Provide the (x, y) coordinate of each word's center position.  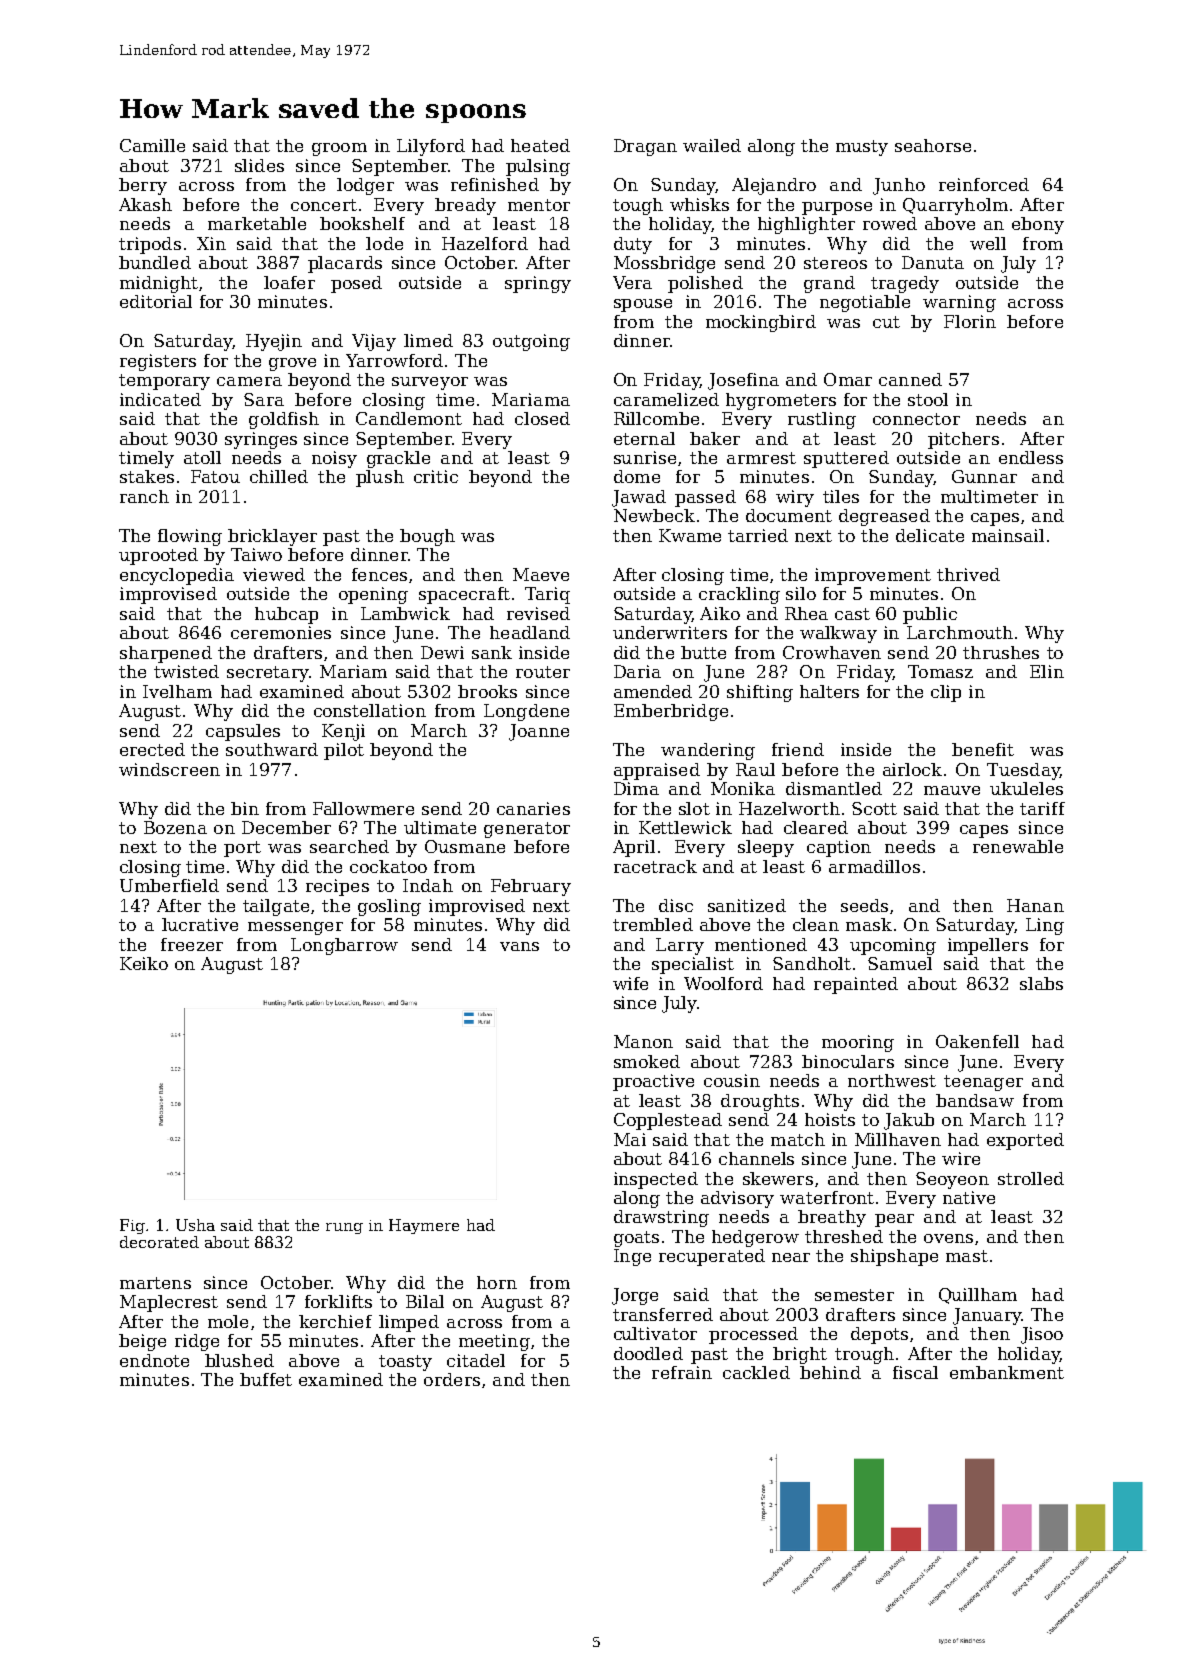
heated (540, 145)
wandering (708, 751)
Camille (152, 145)
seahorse (933, 145)
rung (344, 1228)
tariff (1042, 808)
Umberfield (169, 885)
